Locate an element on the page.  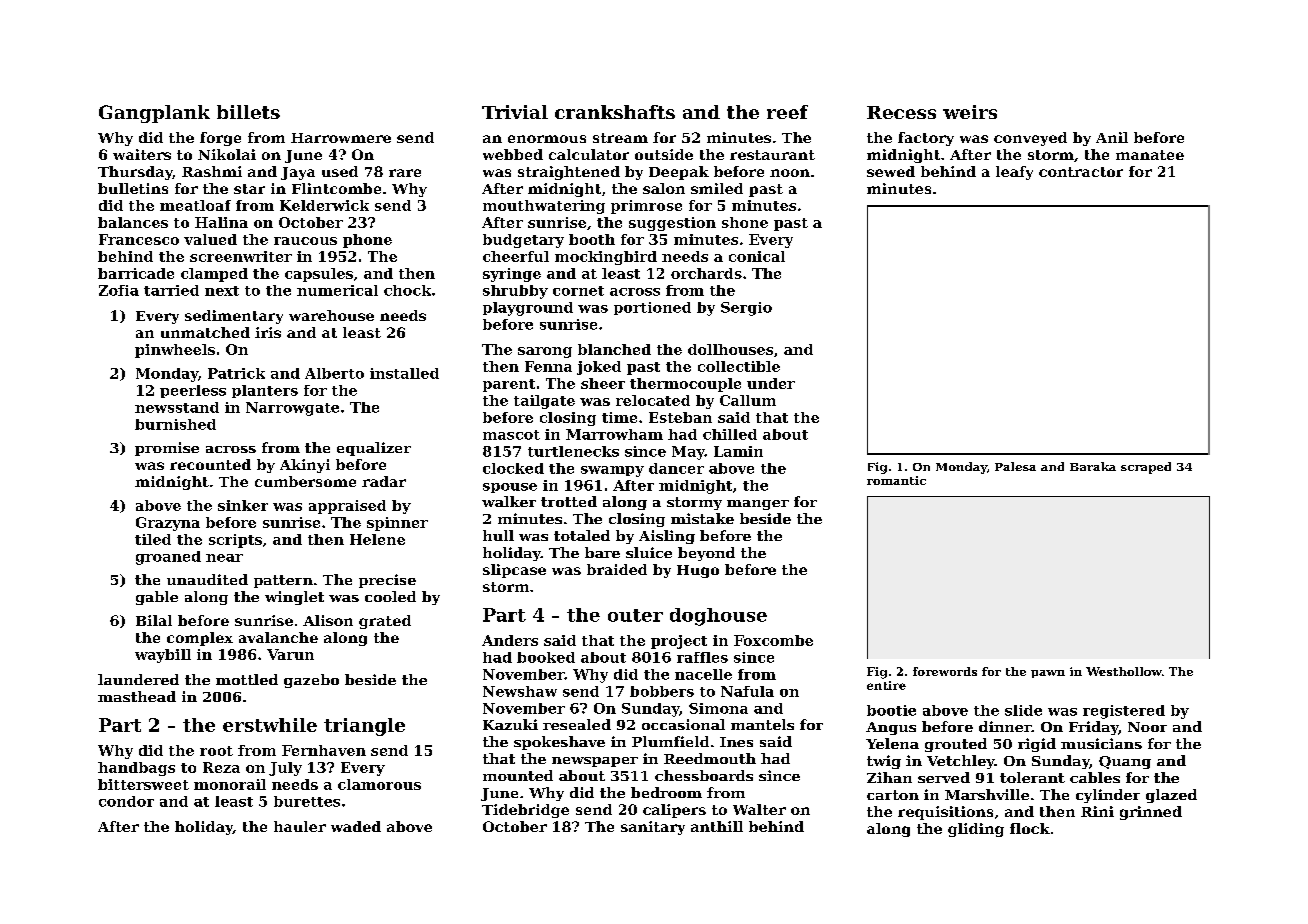
Anil is located at coordinates (1112, 137).
